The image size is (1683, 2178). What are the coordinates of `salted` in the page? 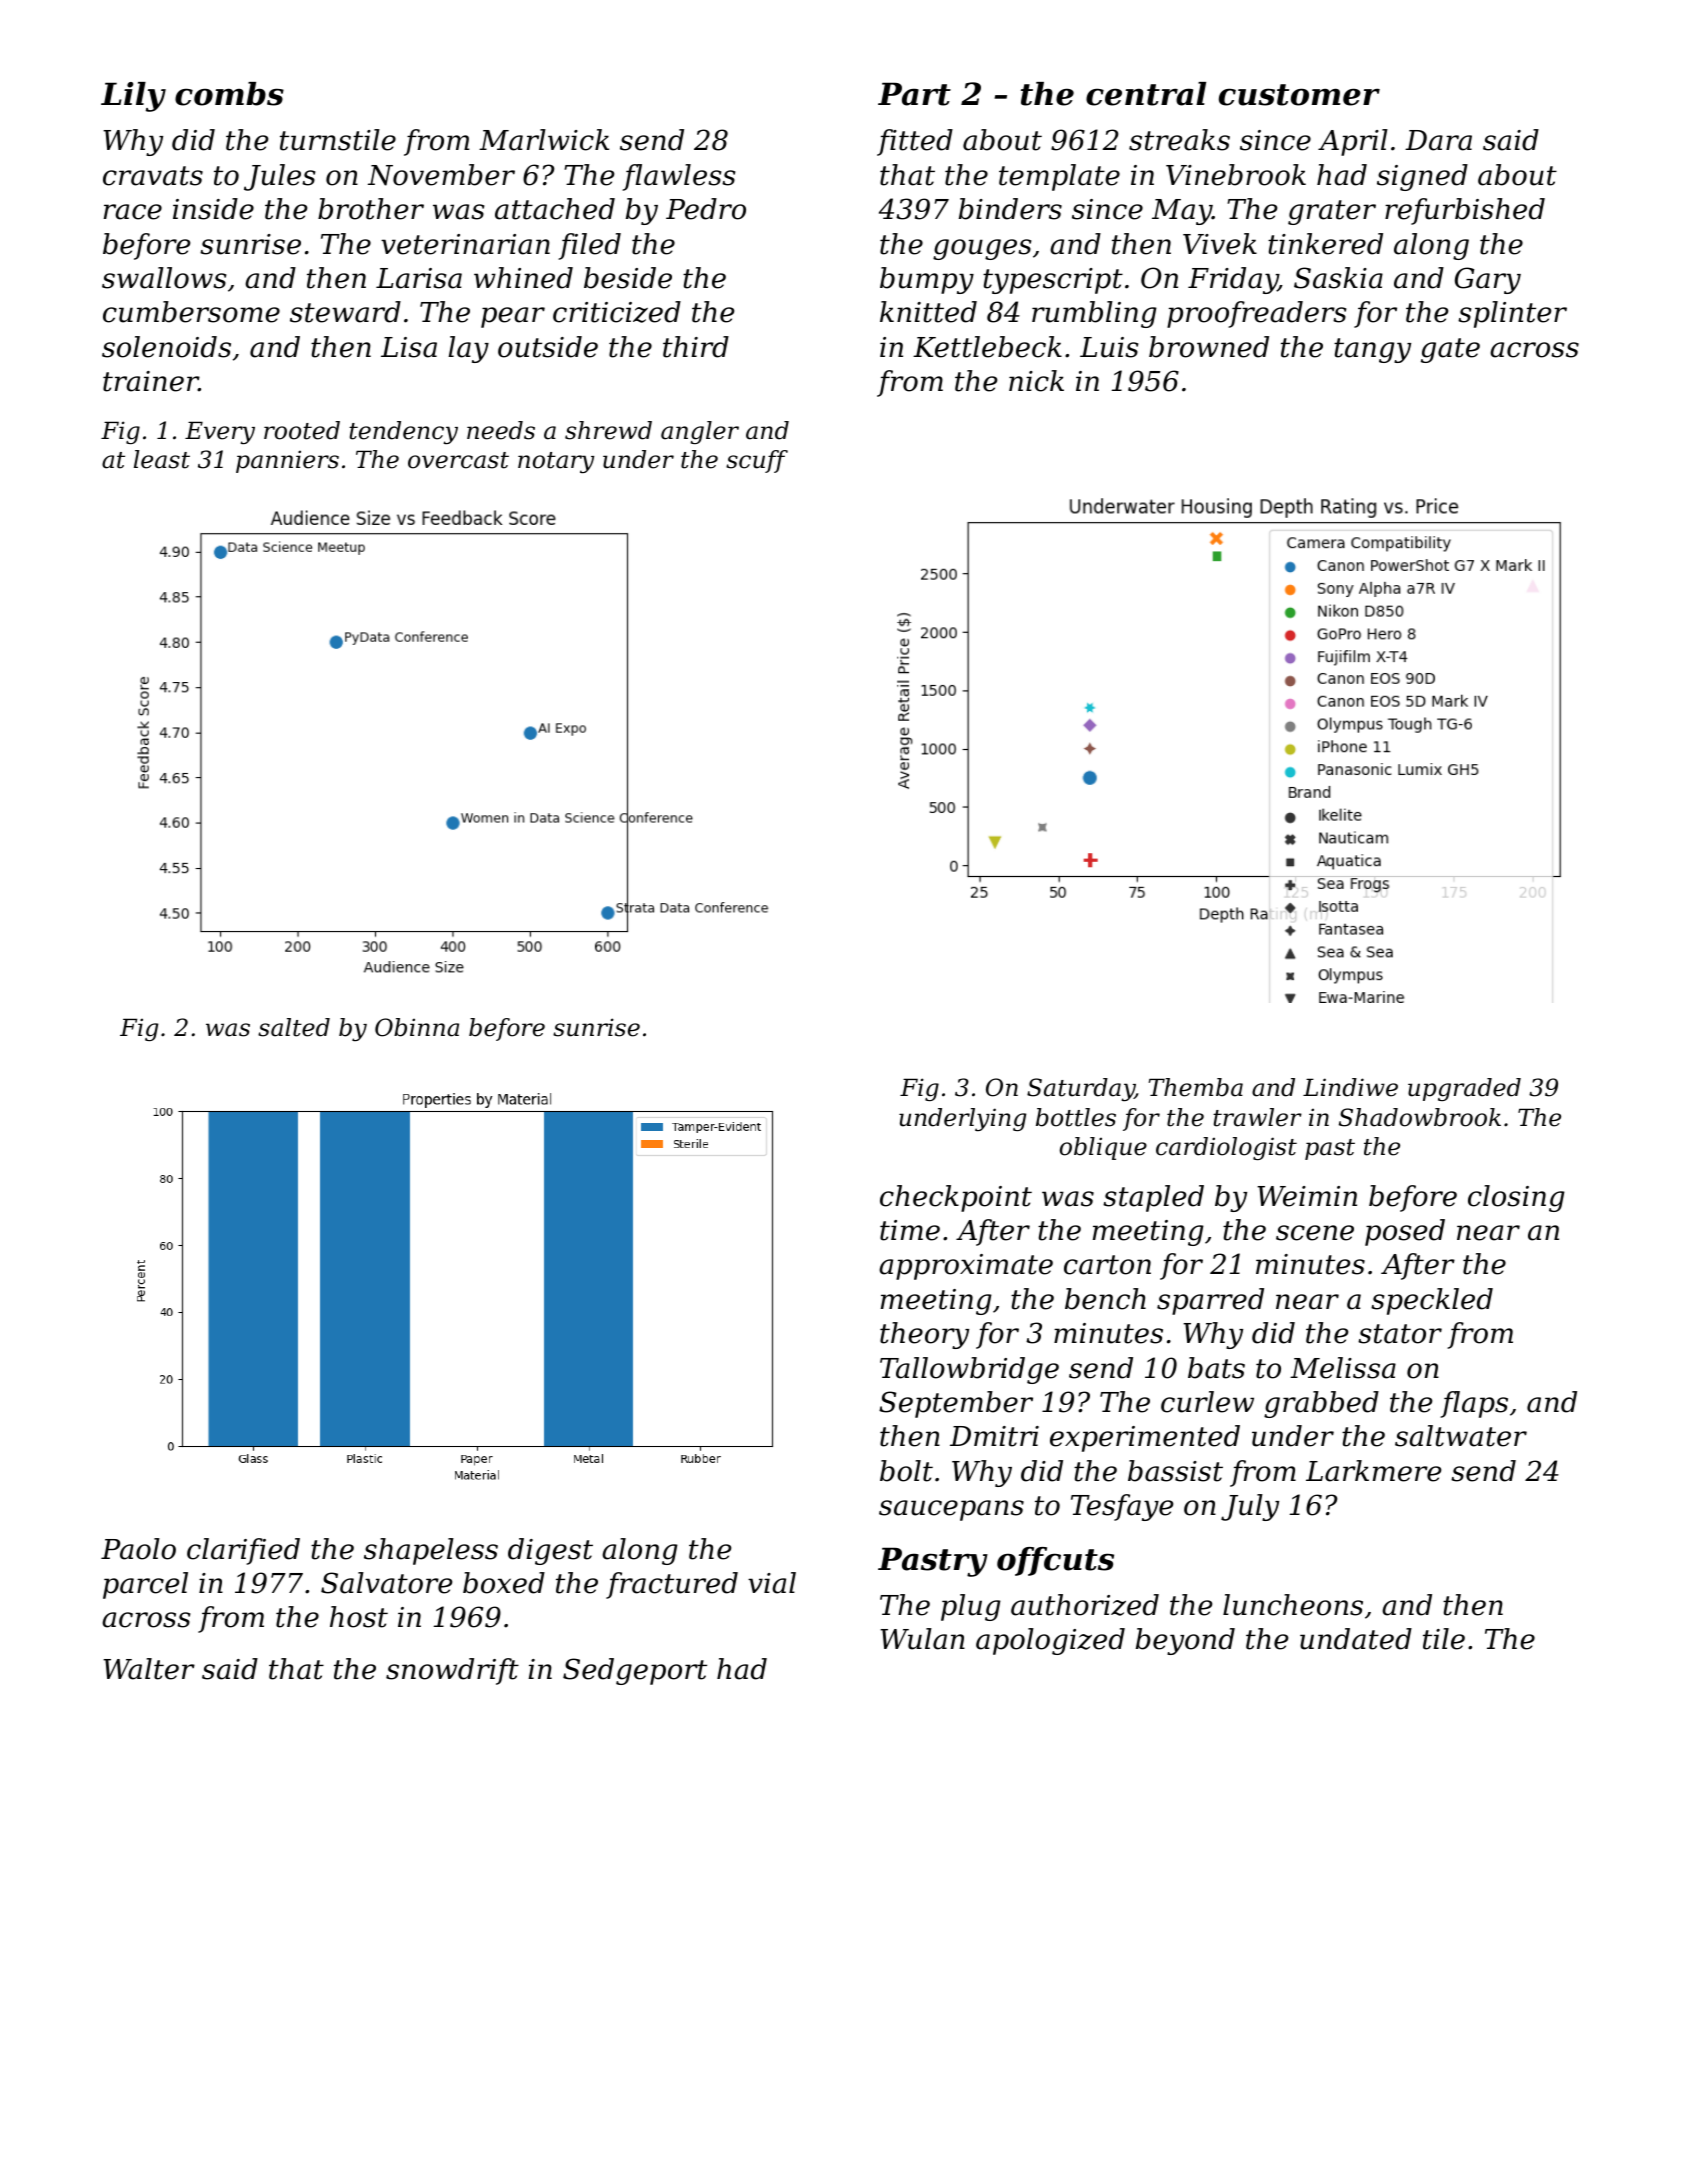 It's located at (294, 1027).
